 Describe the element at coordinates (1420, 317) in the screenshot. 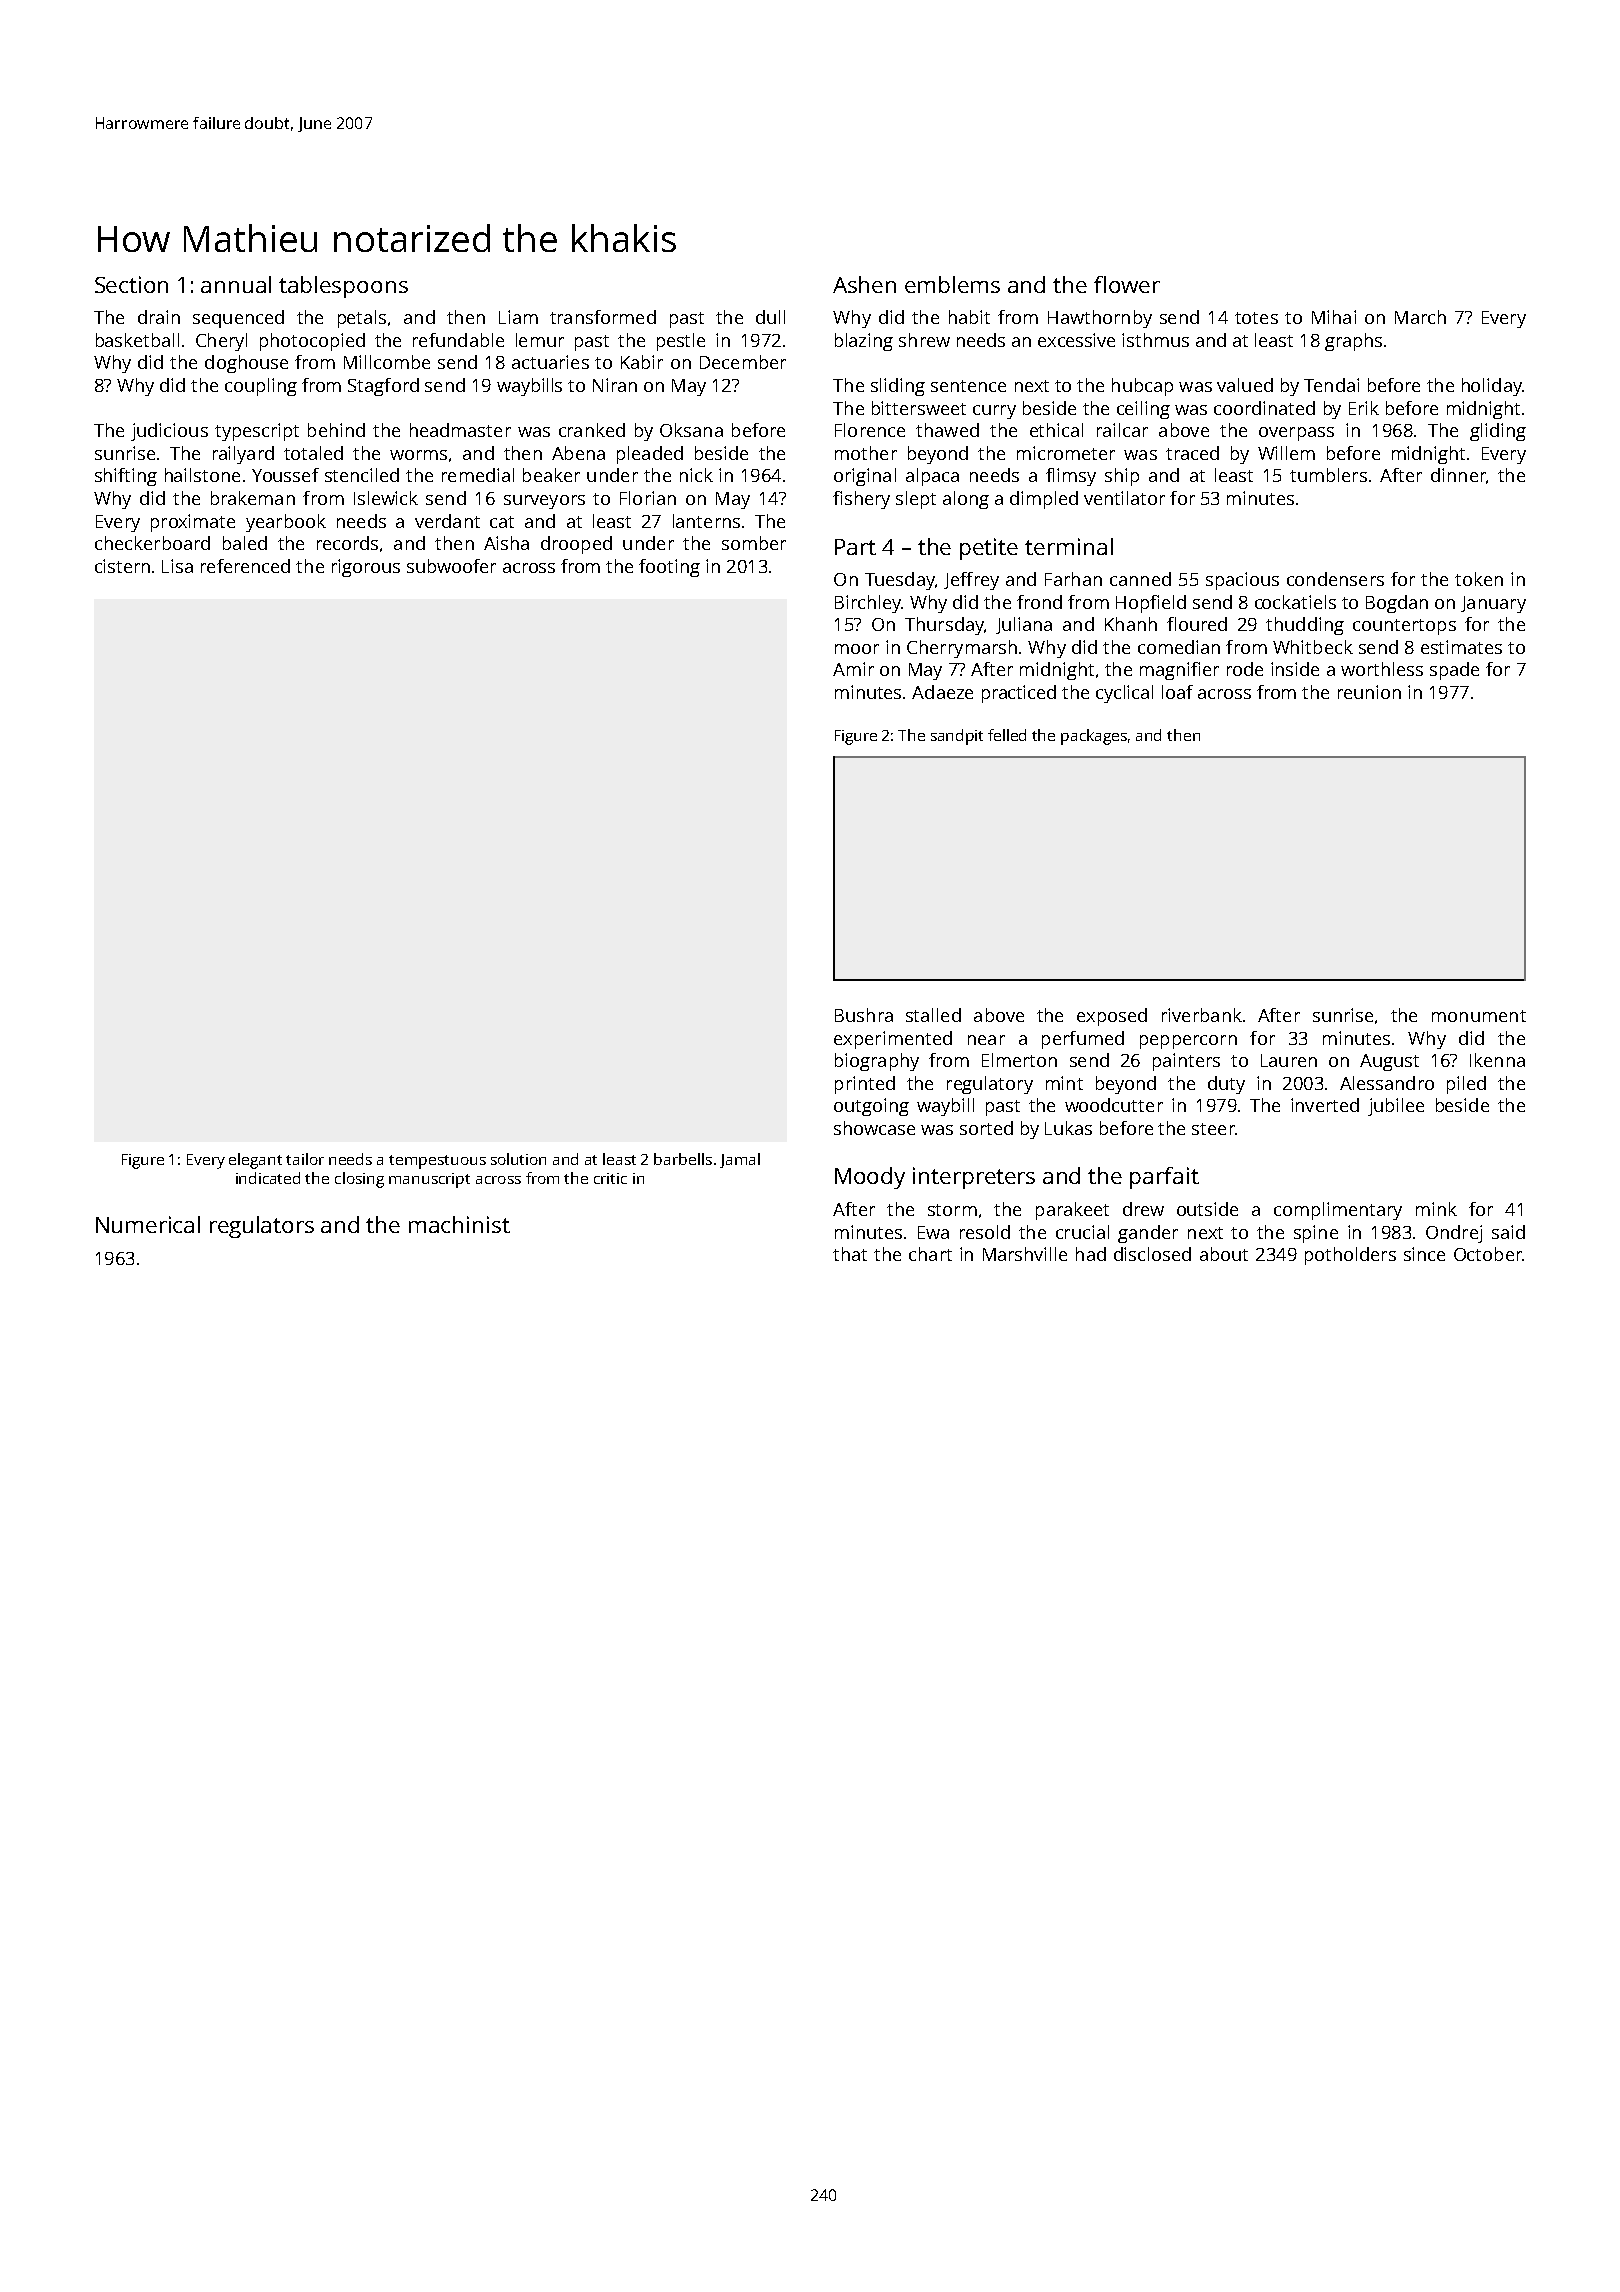

I see `March` at that location.
